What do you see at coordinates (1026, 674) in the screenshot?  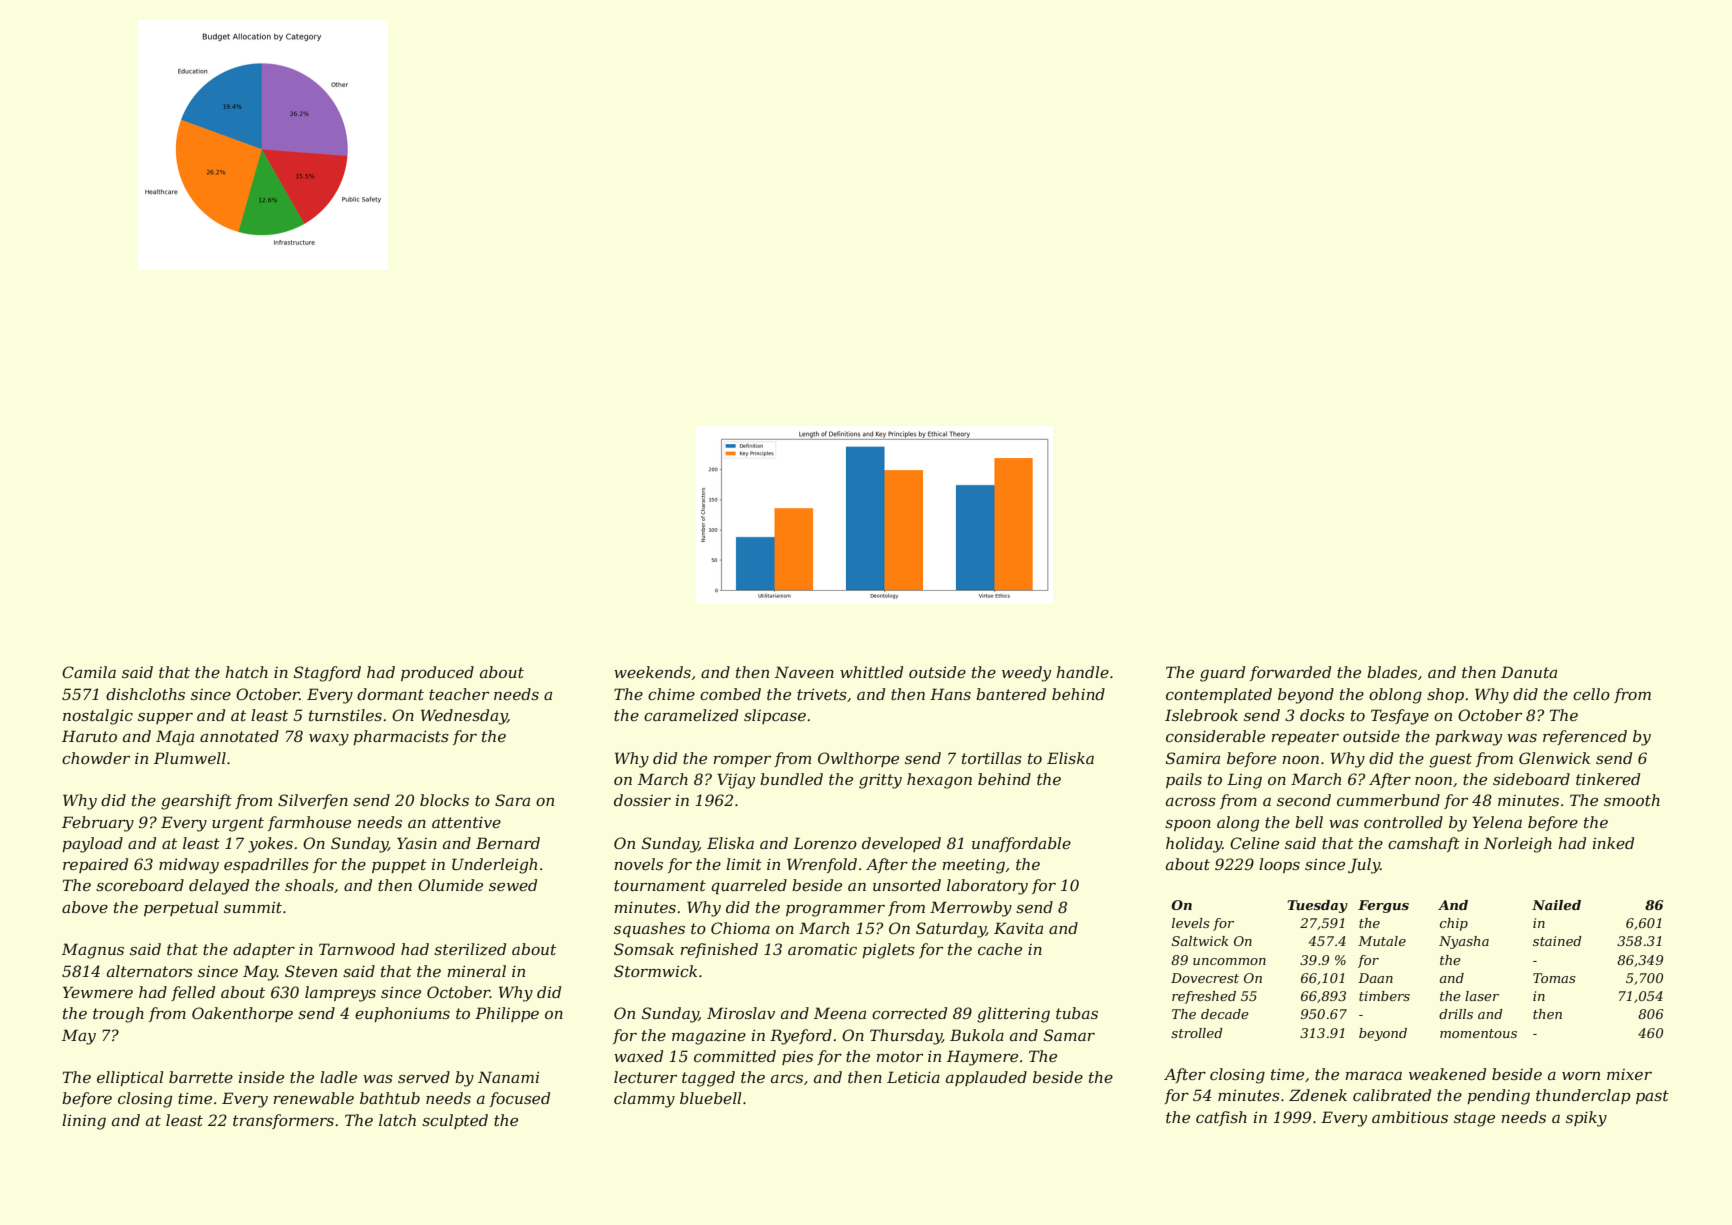 I see `weedy` at bounding box center [1026, 674].
